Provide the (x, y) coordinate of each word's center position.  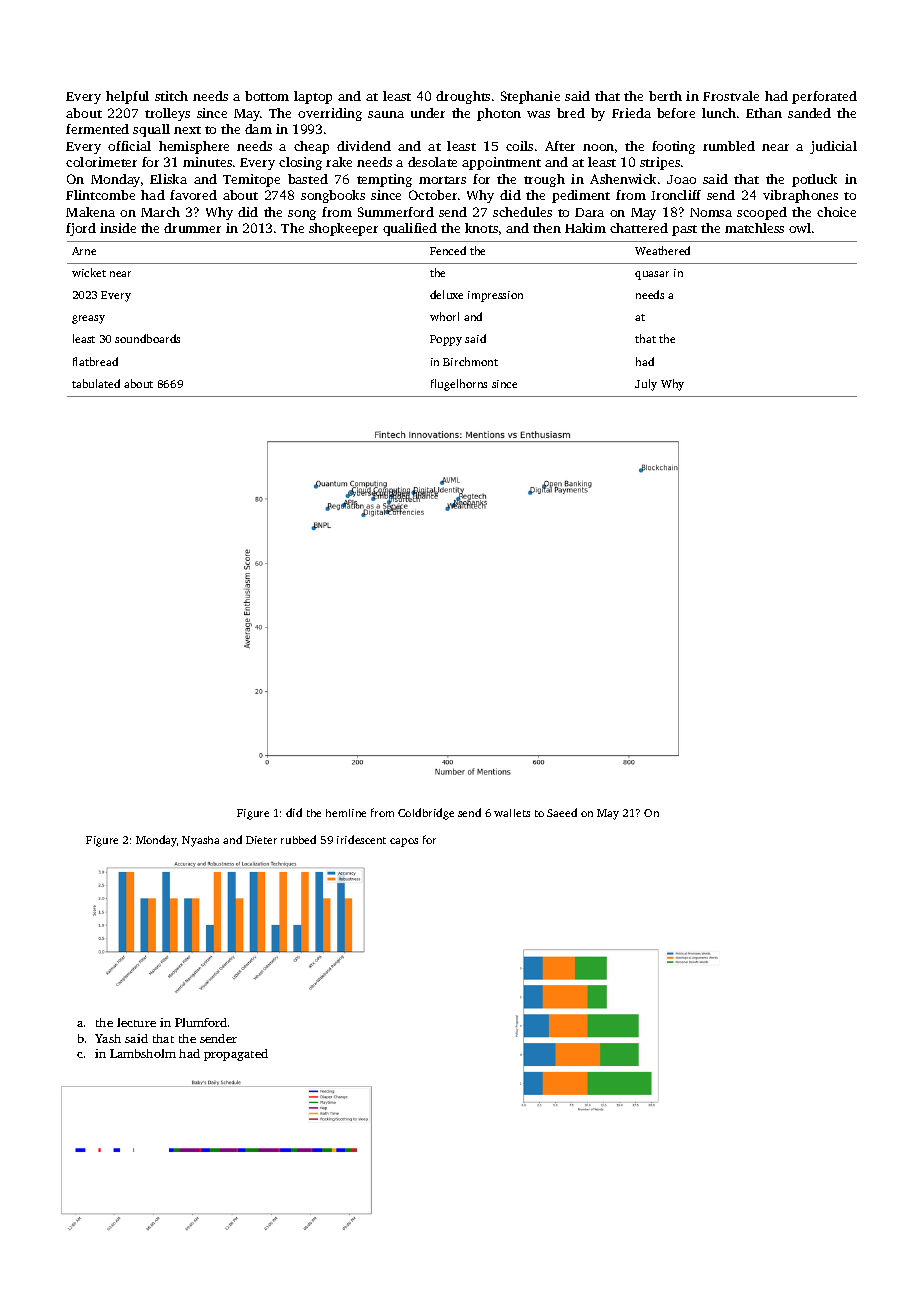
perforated (824, 97)
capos (404, 842)
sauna (386, 114)
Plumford (201, 1022)
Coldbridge (426, 814)
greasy (88, 319)
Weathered (662, 250)
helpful (127, 97)
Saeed (562, 812)
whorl (444, 316)
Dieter (261, 840)
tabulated (96, 383)
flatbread (95, 361)
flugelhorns (459, 385)
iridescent (361, 839)
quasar (652, 275)
